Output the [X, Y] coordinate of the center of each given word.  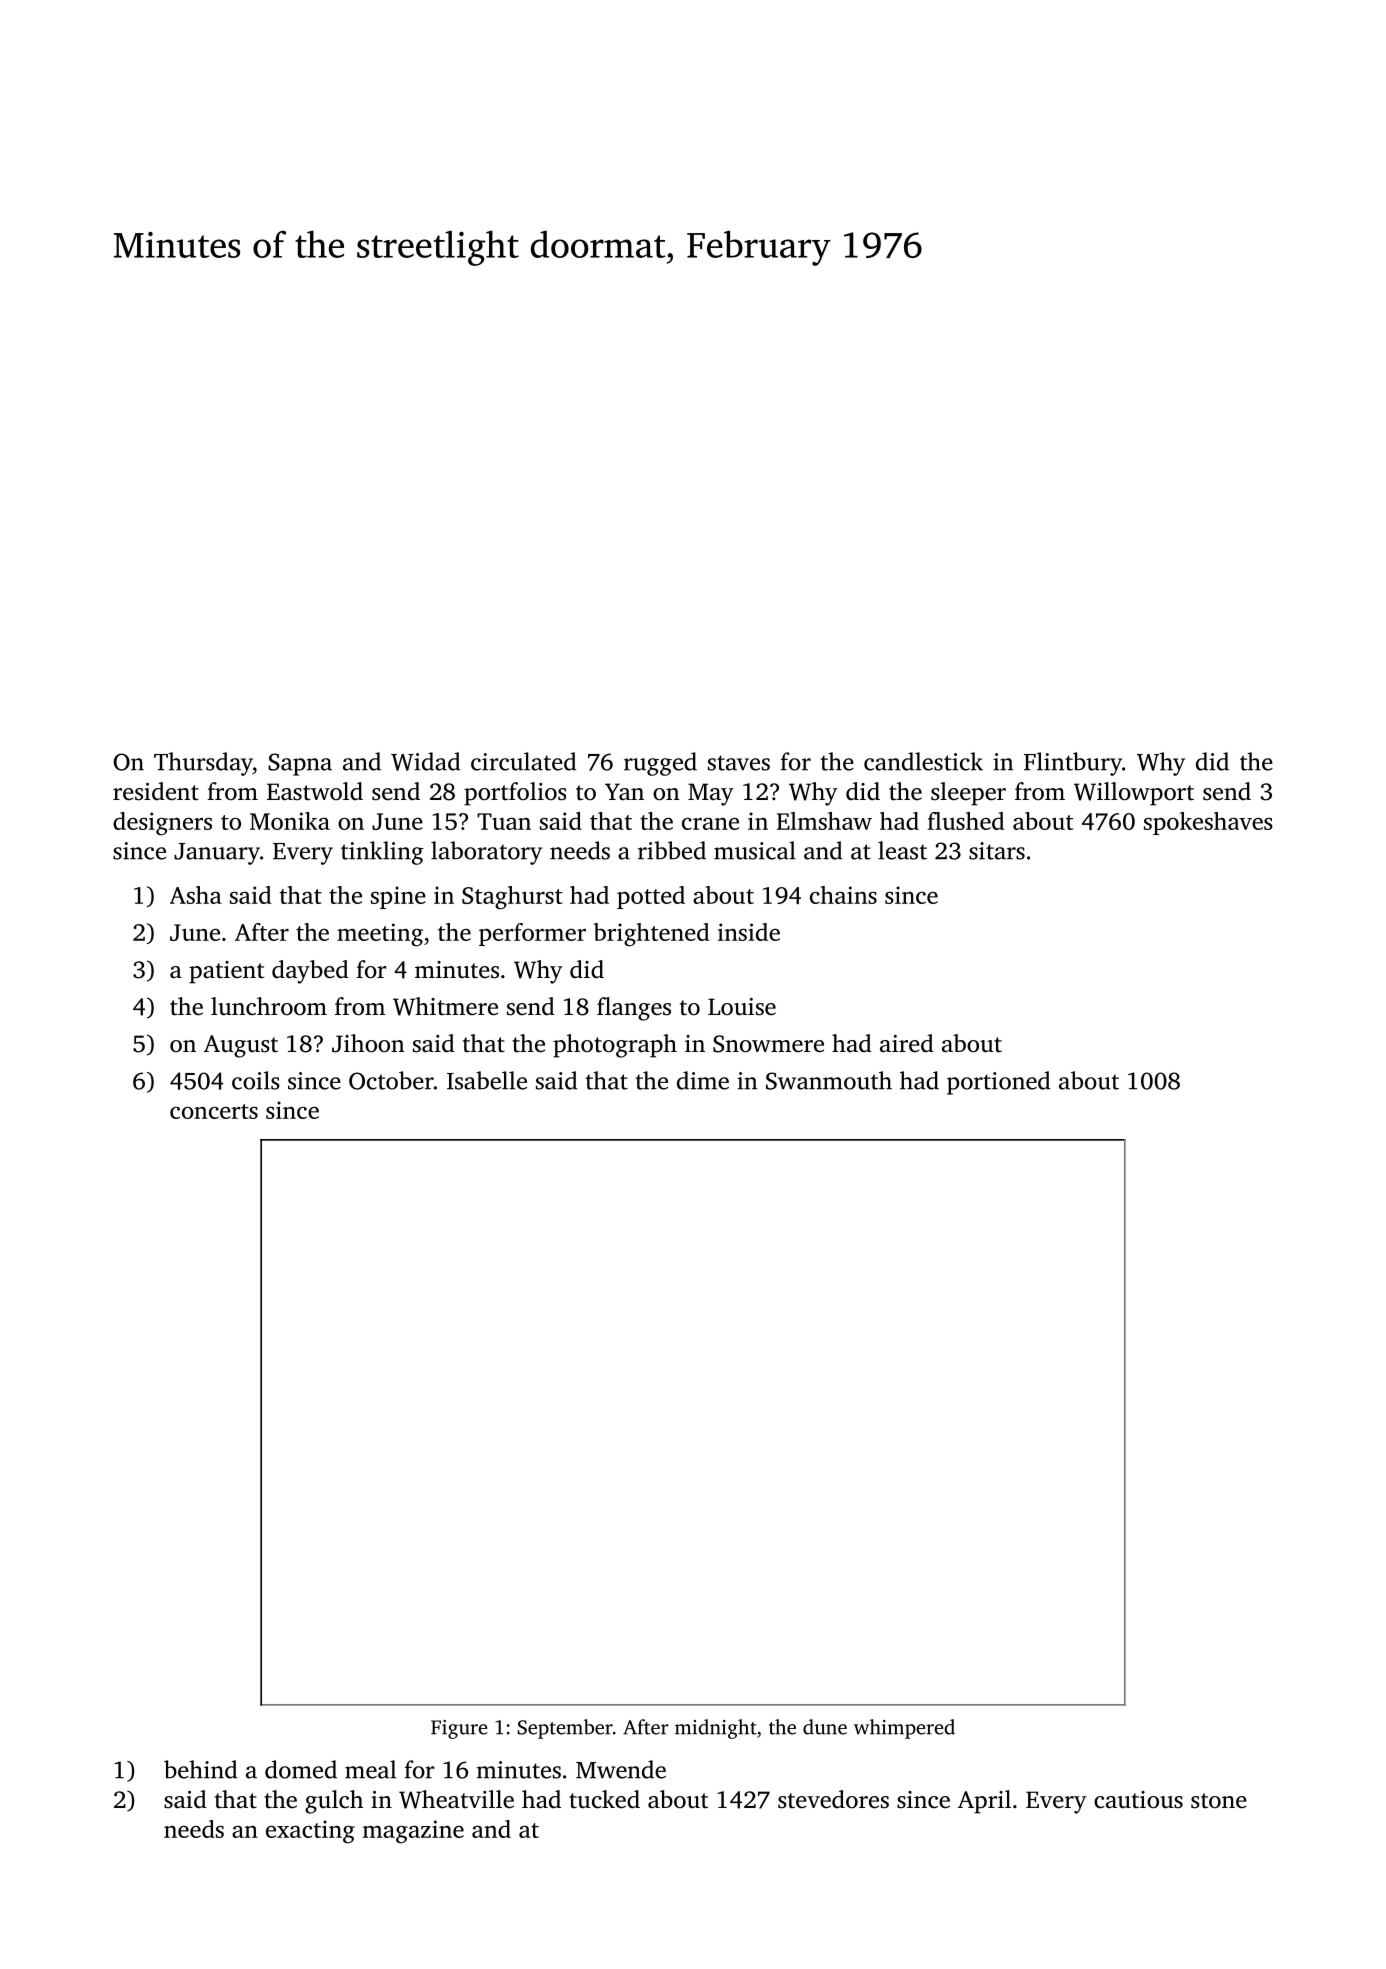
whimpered [904, 1729]
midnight [716, 1729]
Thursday [203, 764]
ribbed [672, 850]
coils [256, 1080]
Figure [459, 1729]
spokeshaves [1208, 823]
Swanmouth [829, 1080]
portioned [998, 1083]
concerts [214, 1111]
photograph [615, 1046]
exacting [310, 1832]
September [565, 1729]
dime [703, 1080]
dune [825, 1727]
